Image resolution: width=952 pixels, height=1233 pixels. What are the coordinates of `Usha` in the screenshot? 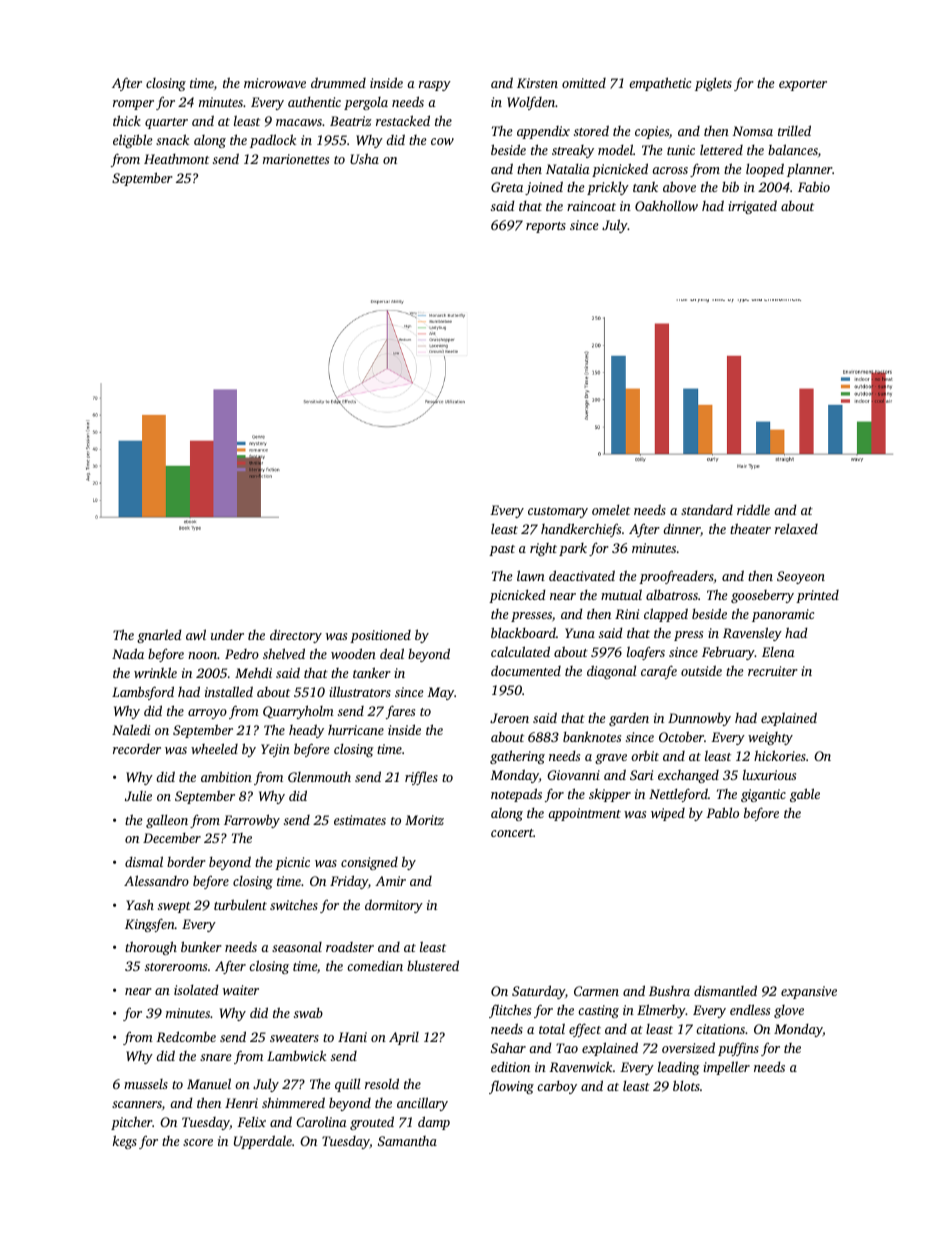 It's located at (364, 158).
